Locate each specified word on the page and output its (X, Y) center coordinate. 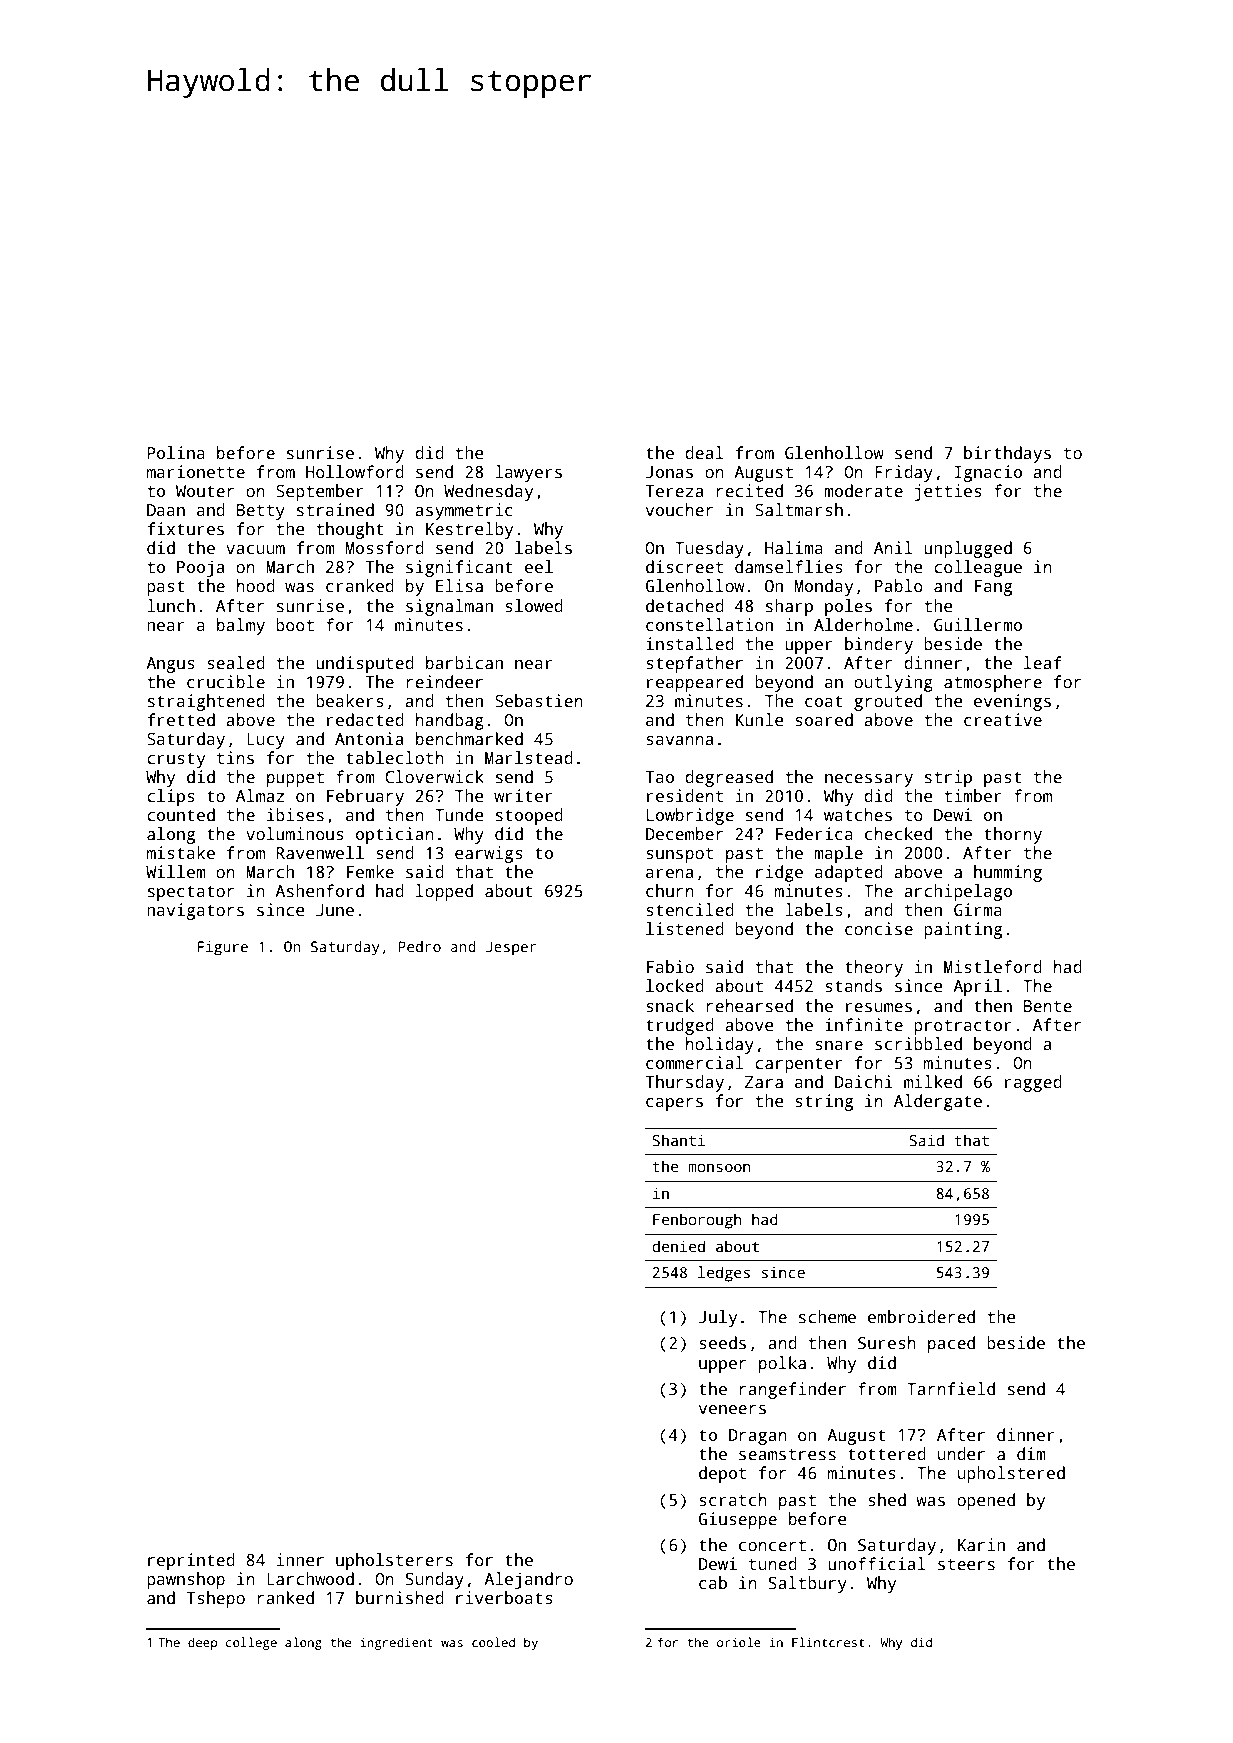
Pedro (420, 946)
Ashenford (319, 891)
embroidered (921, 1317)
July (718, 1318)
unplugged (968, 549)
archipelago (958, 892)
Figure (223, 948)
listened (685, 929)
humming (1008, 873)
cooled (493, 1642)
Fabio (670, 967)
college (251, 1643)
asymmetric (464, 511)
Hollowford (355, 472)
